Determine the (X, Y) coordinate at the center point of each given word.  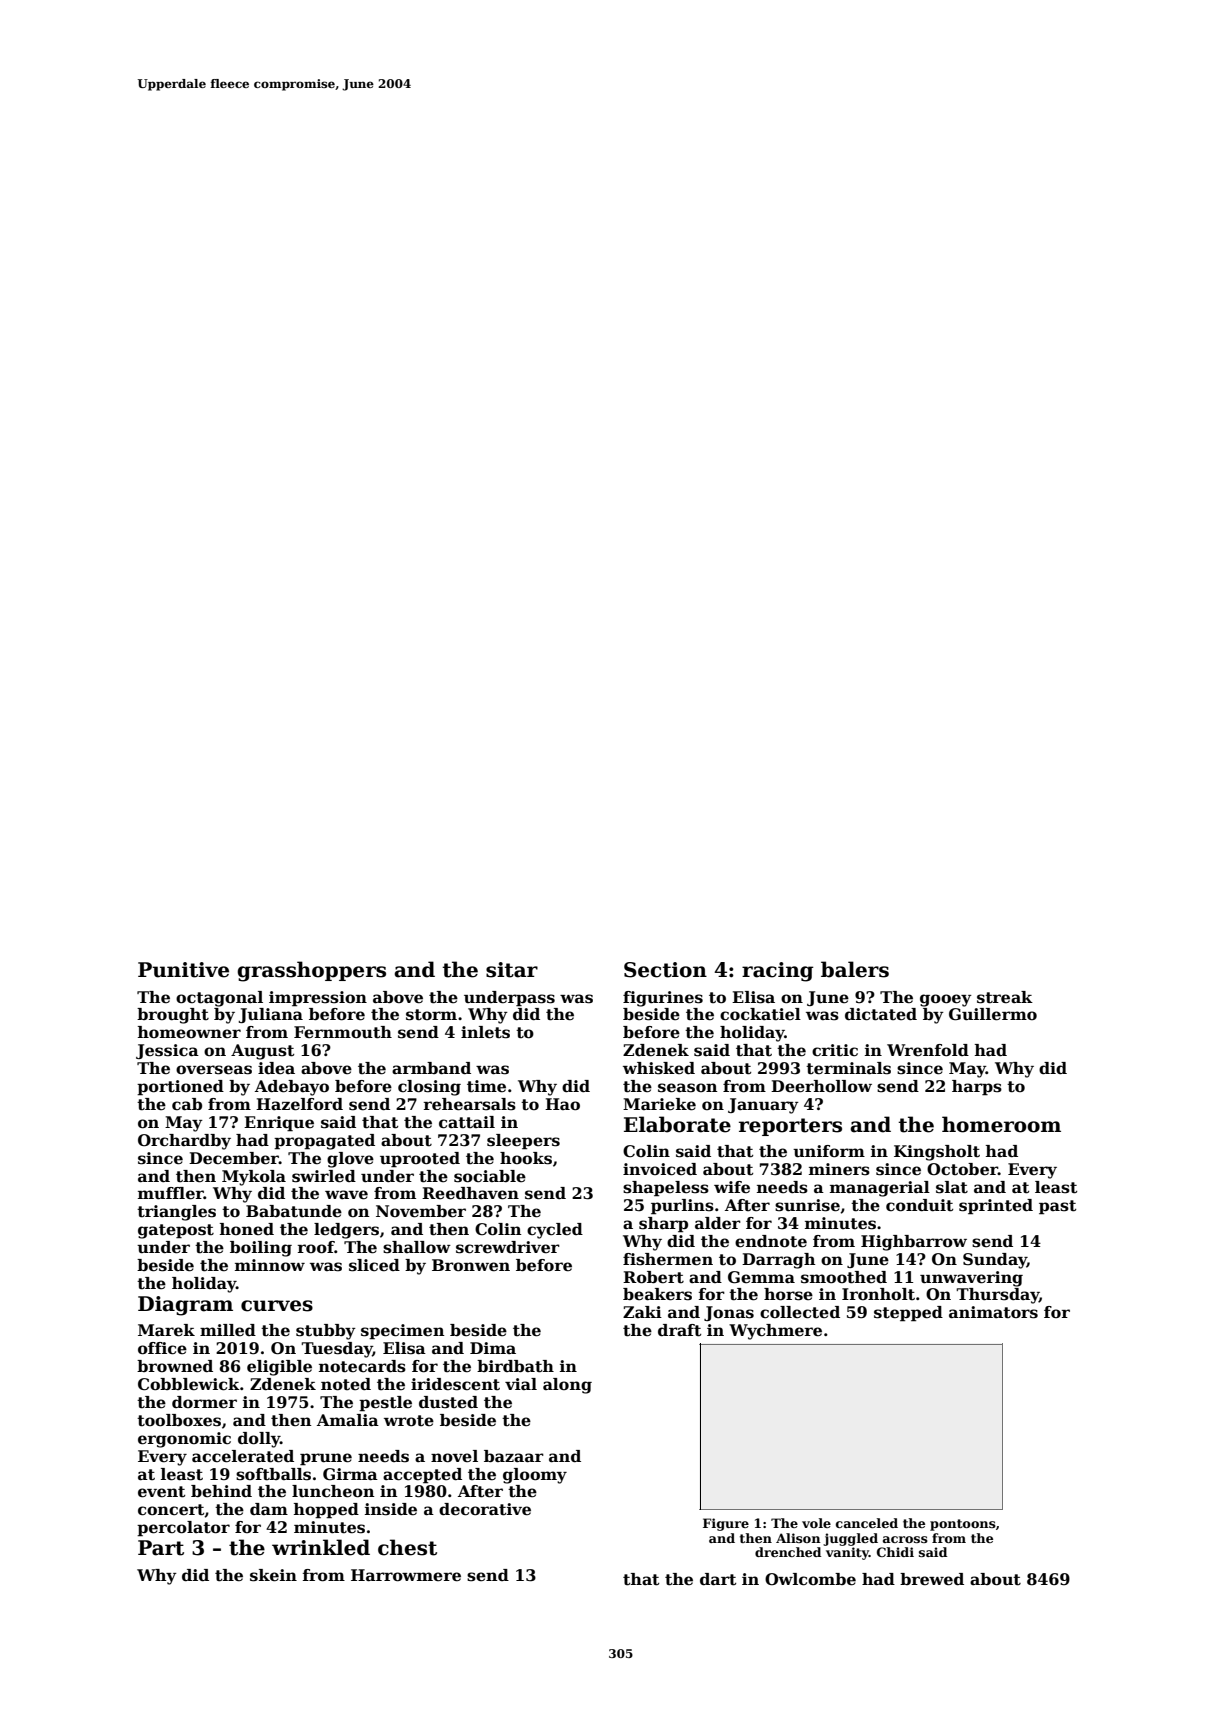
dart (718, 1579)
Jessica (167, 1051)
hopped (326, 1511)
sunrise (807, 1205)
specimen (403, 1332)
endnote (771, 1241)
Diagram (185, 1306)
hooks (526, 1158)
